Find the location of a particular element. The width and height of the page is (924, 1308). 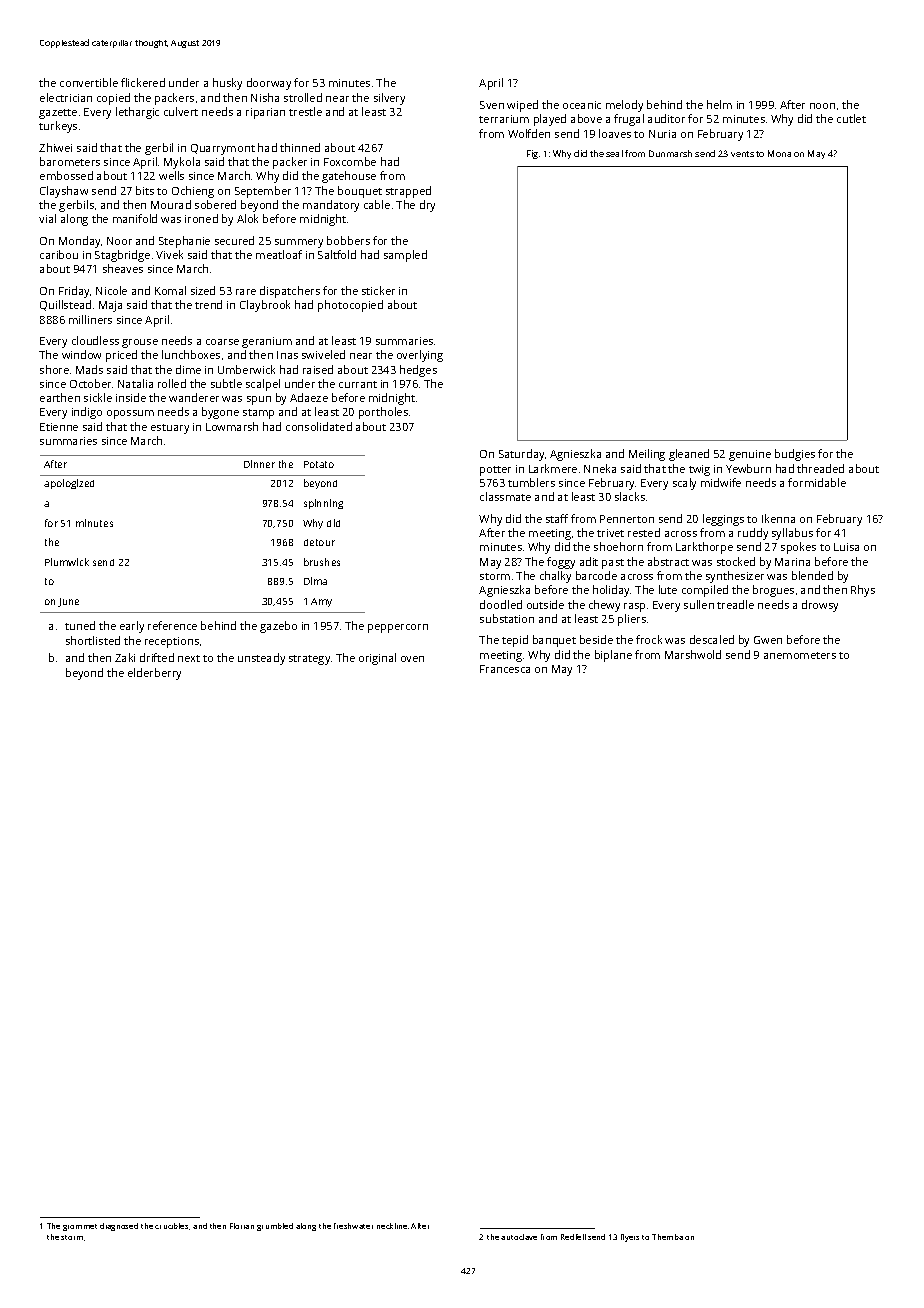

flickered is located at coordinates (143, 82).
